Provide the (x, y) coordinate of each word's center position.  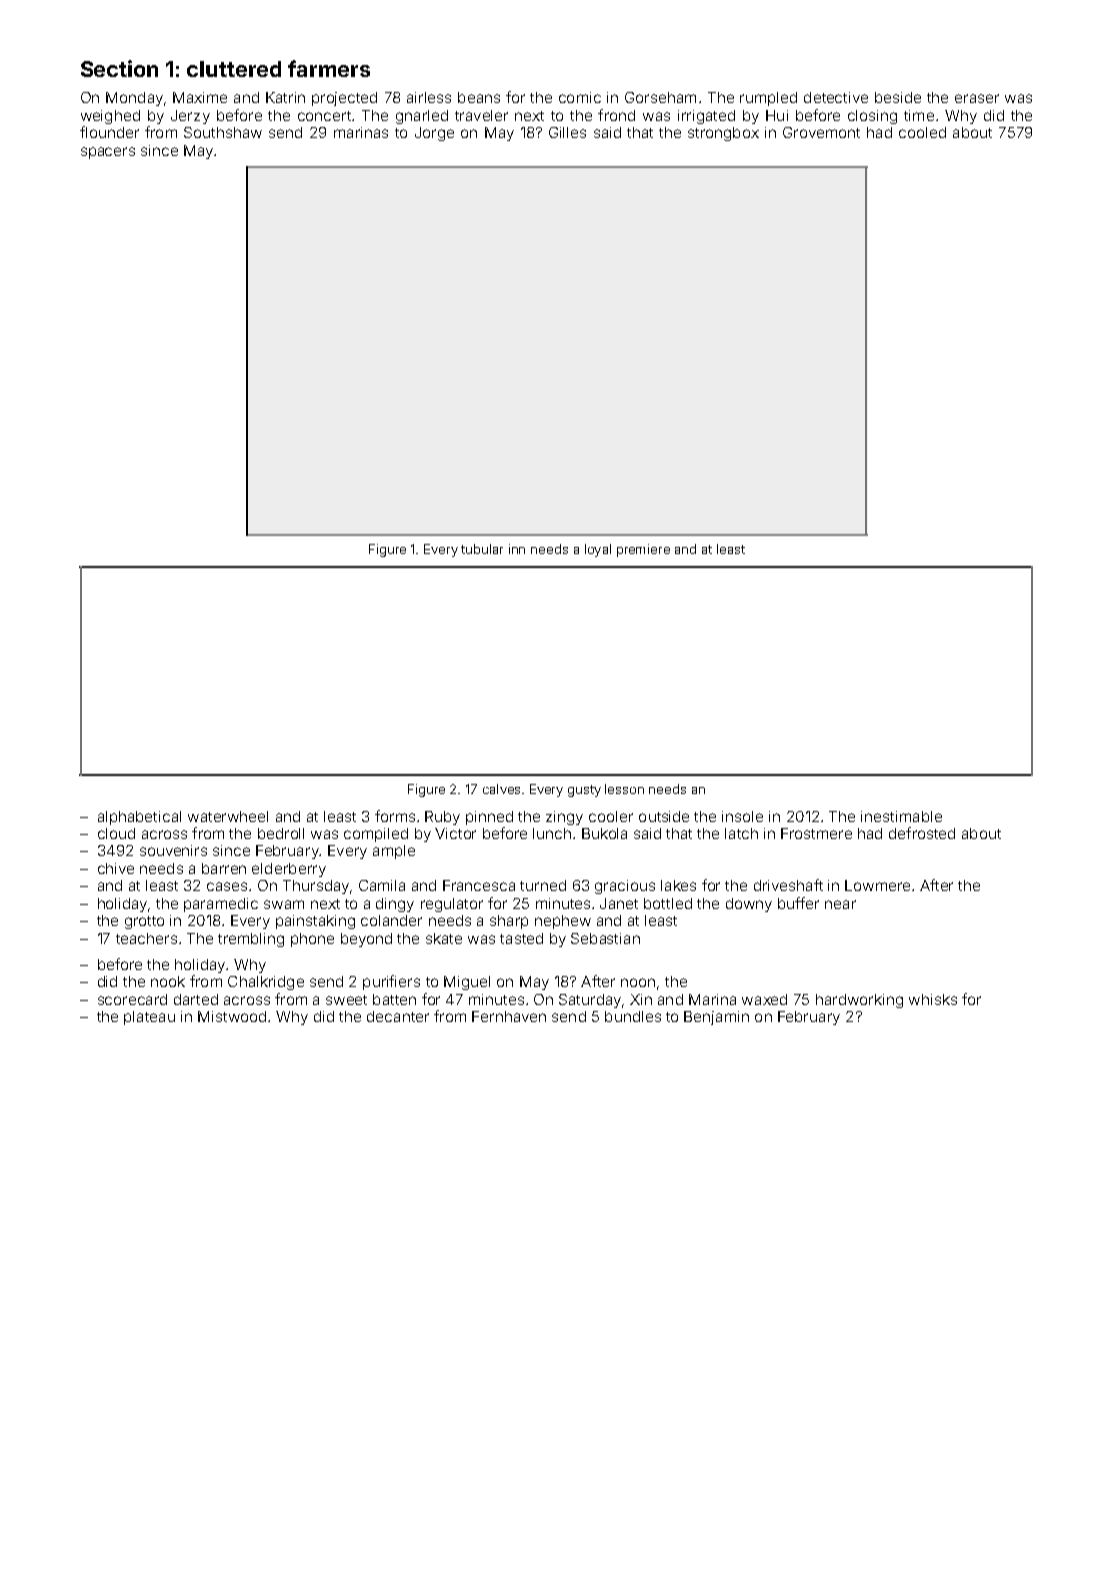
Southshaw (223, 132)
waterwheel (228, 816)
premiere (643, 550)
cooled (922, 132)
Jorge (434, 134)
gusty (584, 791)
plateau (149, 1018)
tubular (482, 549)
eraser (977, 98)
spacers (108, 153)
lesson (624, 789)
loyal (598, 550)
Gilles (567, 132)
